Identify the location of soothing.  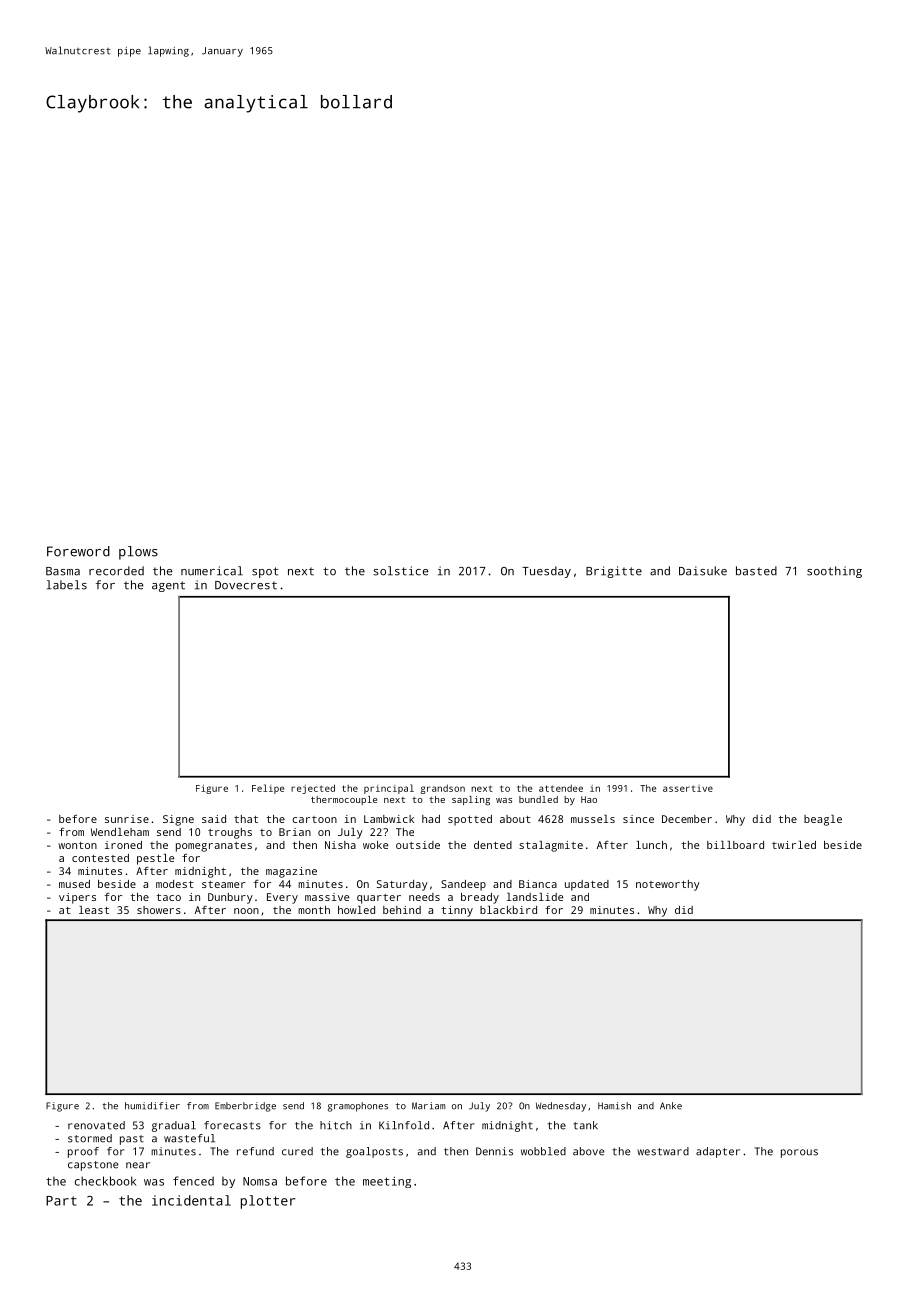
(834, 572).
